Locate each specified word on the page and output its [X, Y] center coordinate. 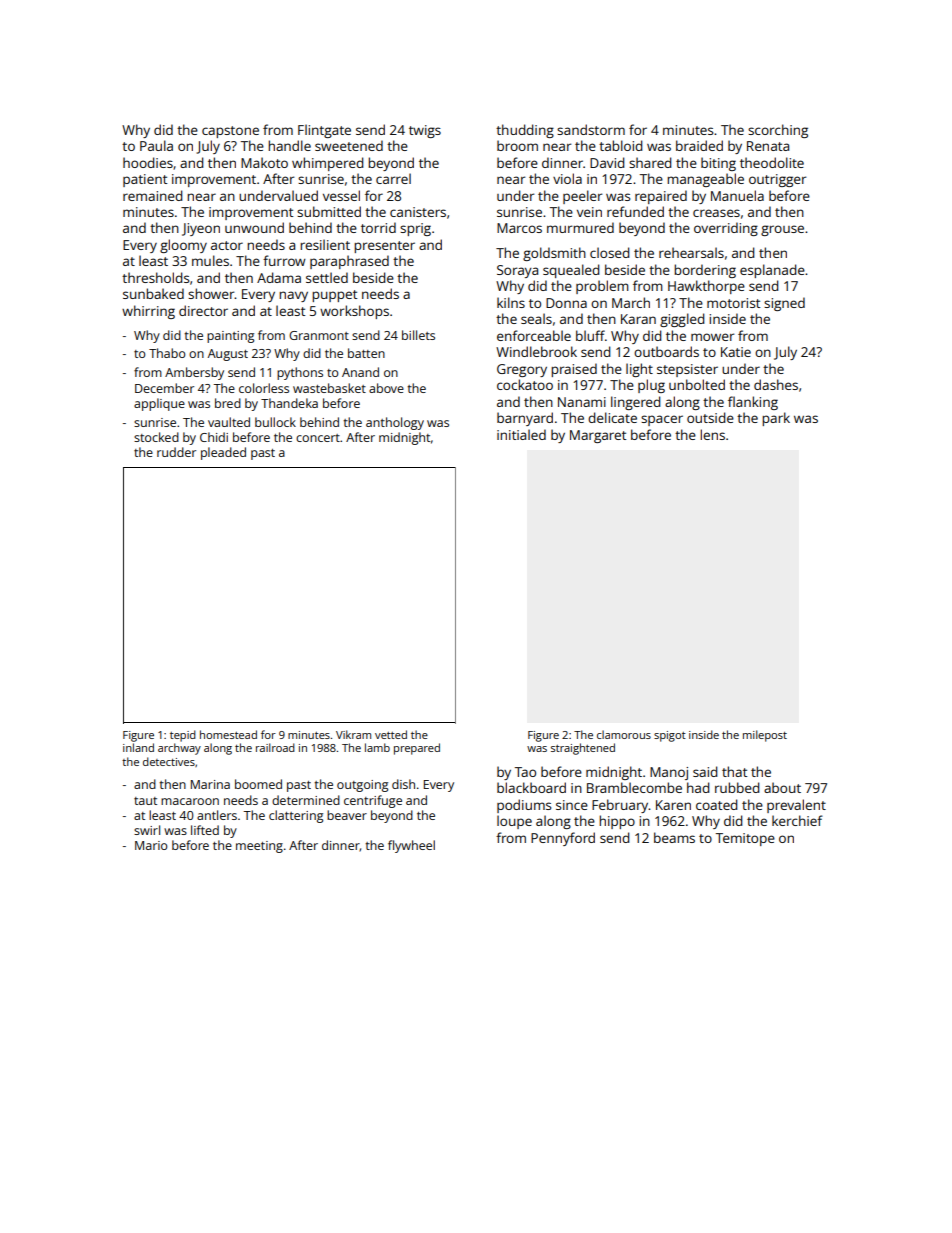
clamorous [624, 734]
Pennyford [563, 839]
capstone [230, 132]
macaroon [190, 801]
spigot [670, 736]
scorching [778, 131]
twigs [425, 131]
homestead [228, 734]
